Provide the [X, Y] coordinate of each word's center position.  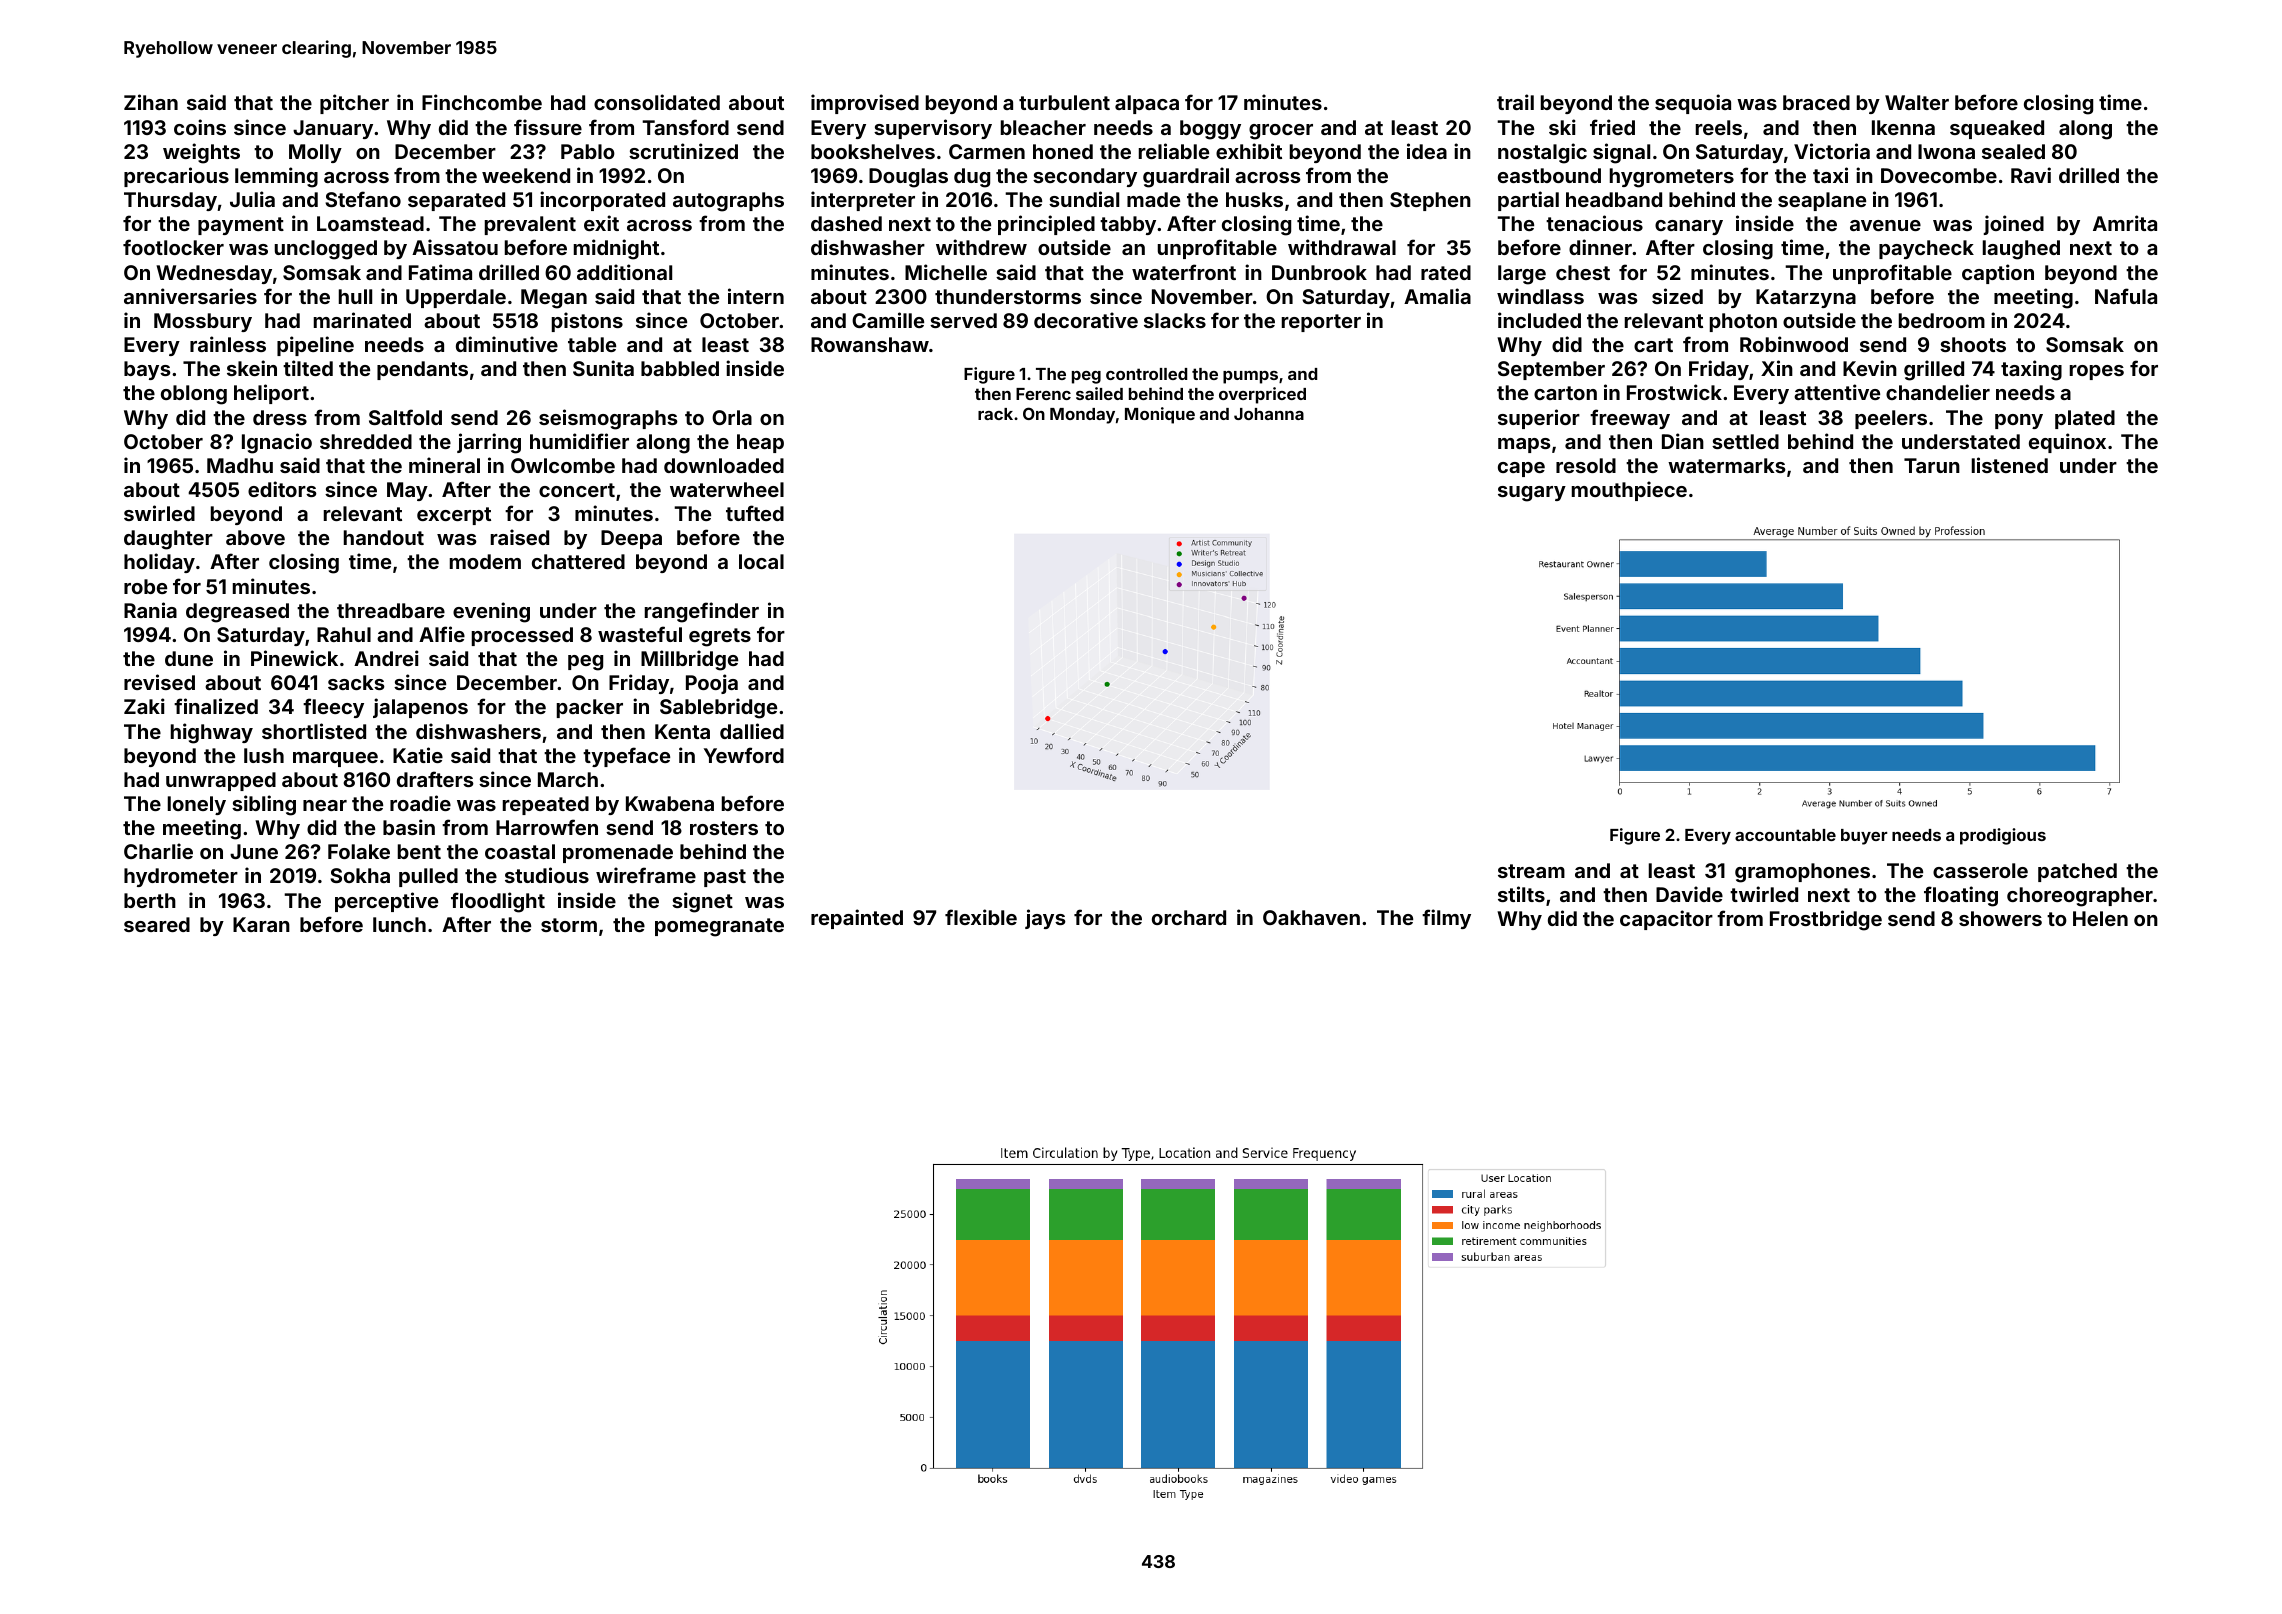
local [761, 561]
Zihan [151, 102]
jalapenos [420, 708]
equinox [2067, 443]
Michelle [946, 272]
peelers [1891, 419]
